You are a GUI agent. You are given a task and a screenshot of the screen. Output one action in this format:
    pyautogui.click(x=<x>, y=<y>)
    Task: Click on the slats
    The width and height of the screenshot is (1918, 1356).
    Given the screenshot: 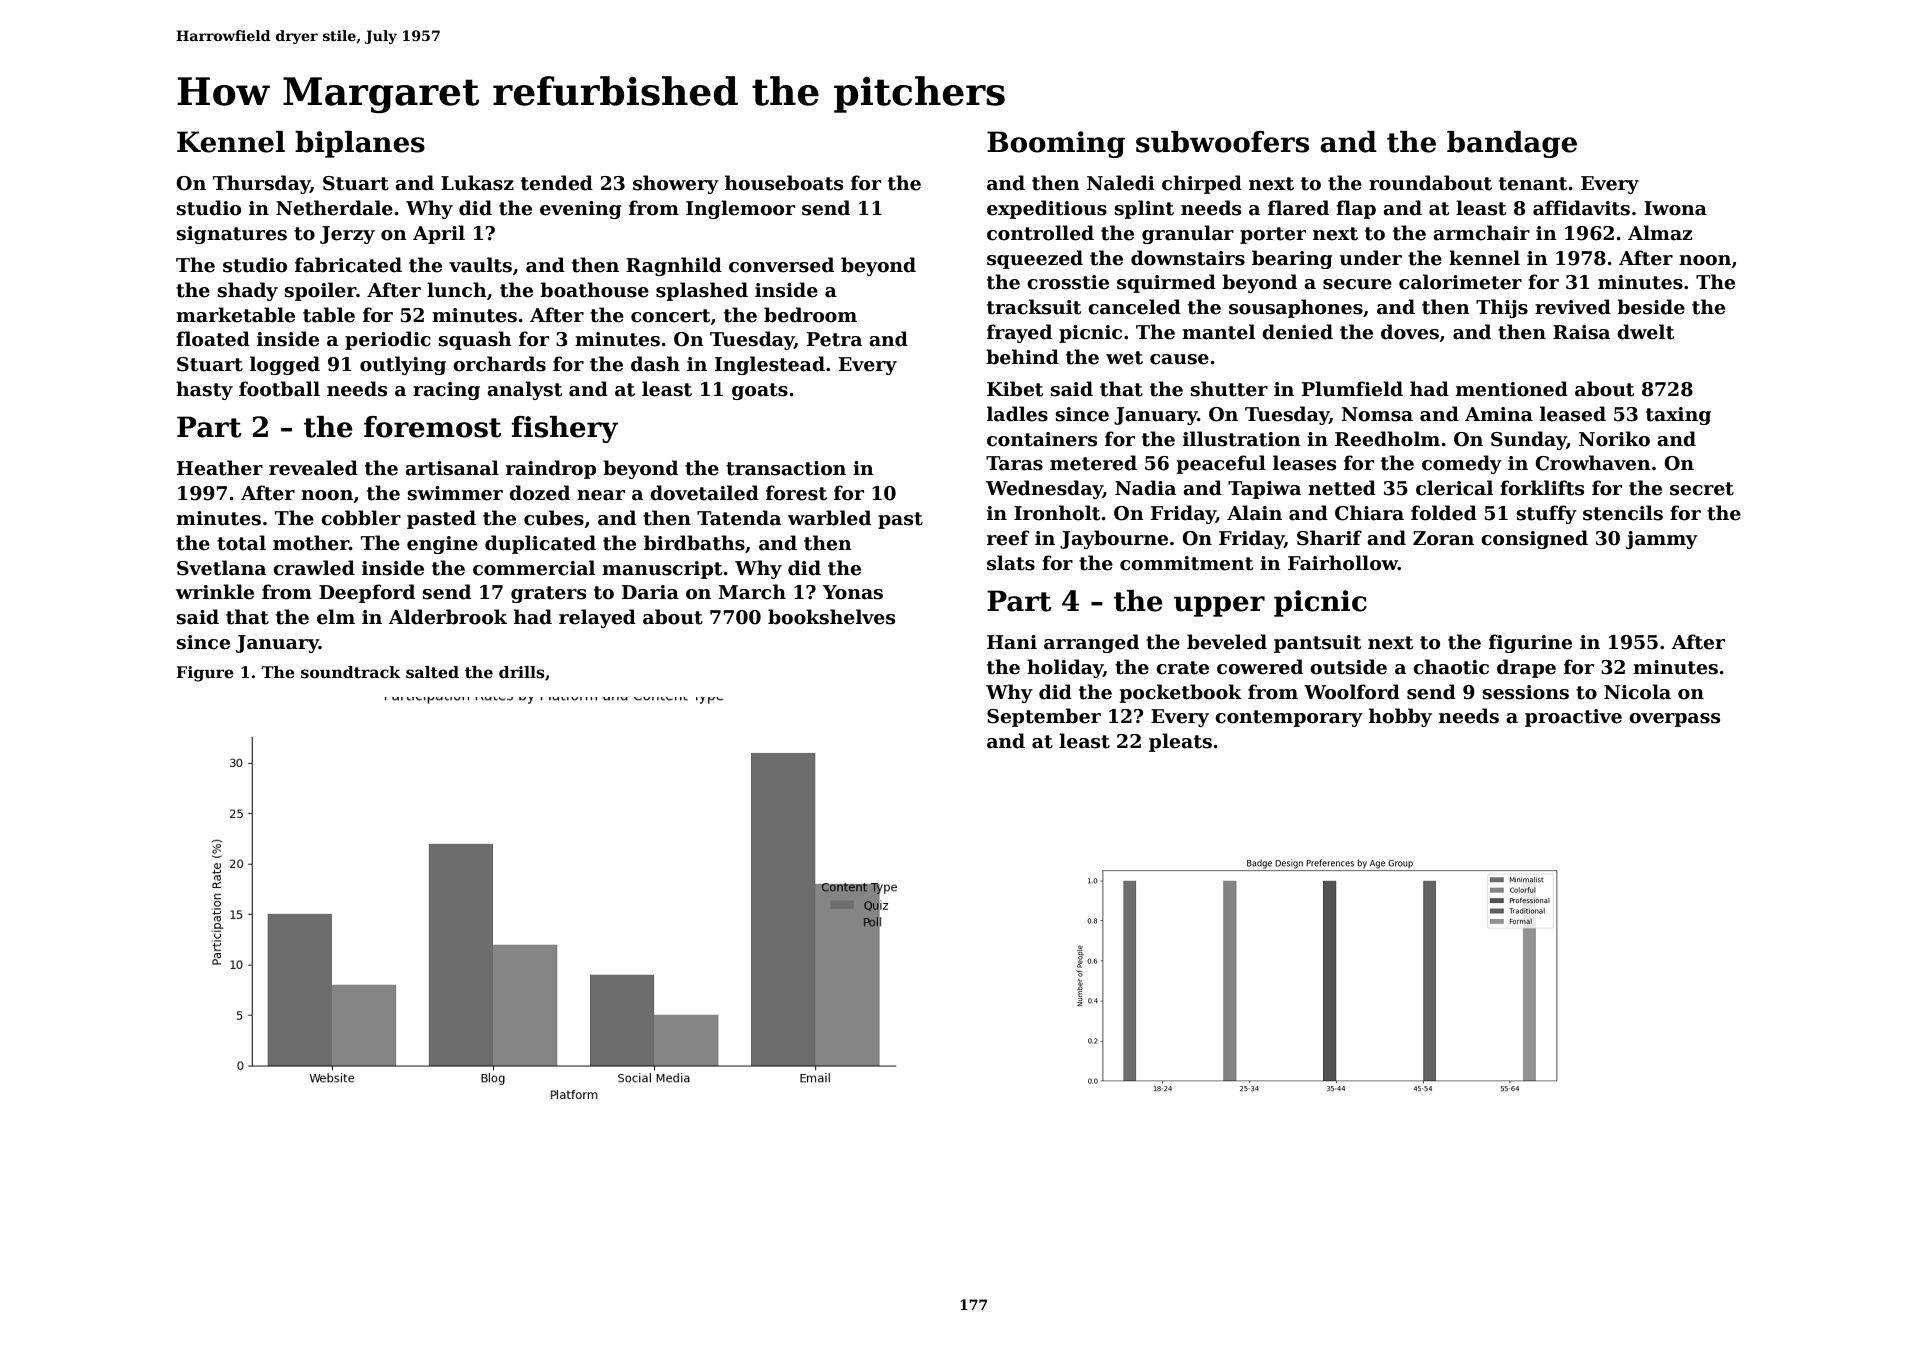 What is the action you would take?
    pyautogui.click(x=1011, y=563)
